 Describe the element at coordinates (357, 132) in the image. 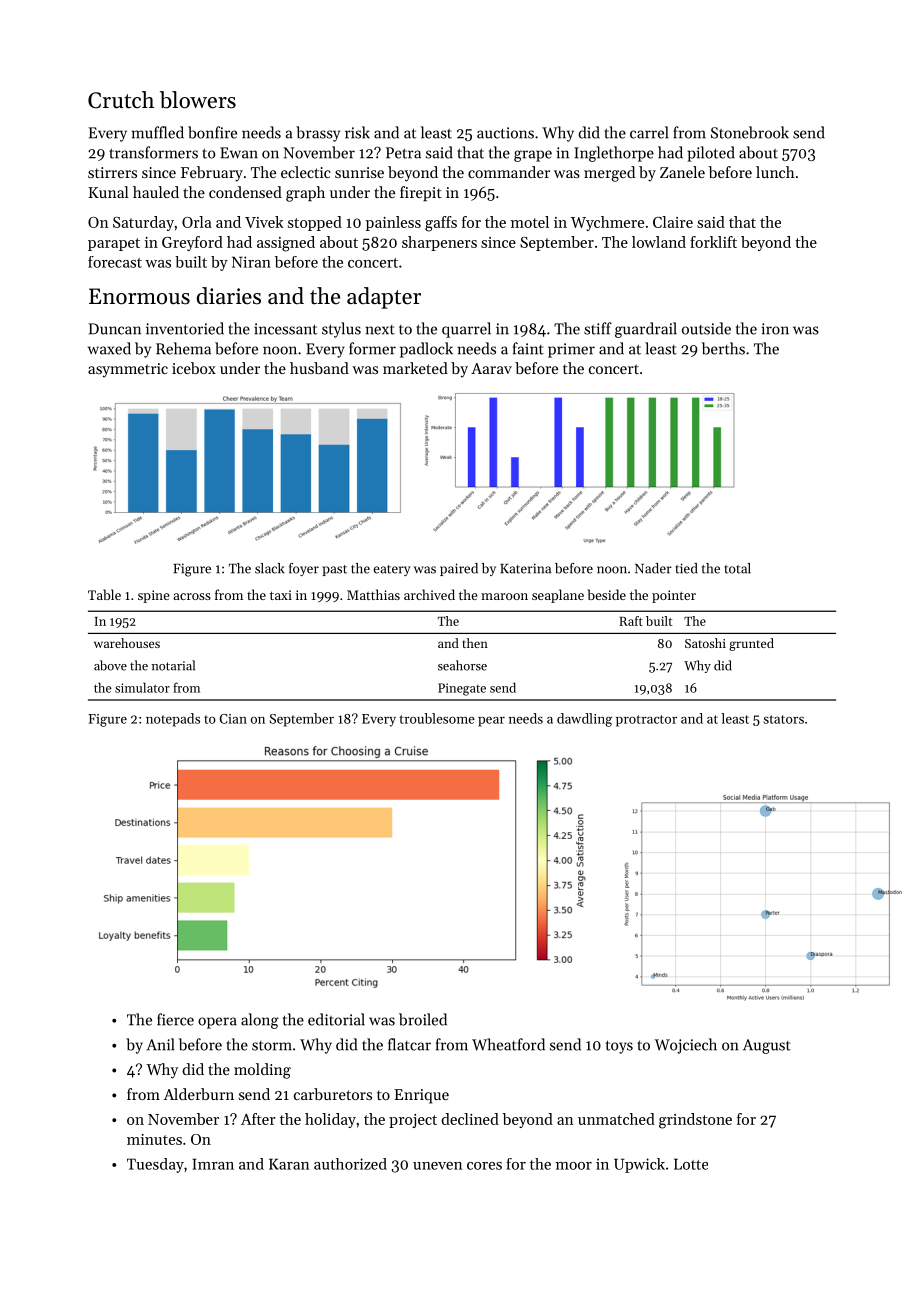

I see `risk` at that location.
